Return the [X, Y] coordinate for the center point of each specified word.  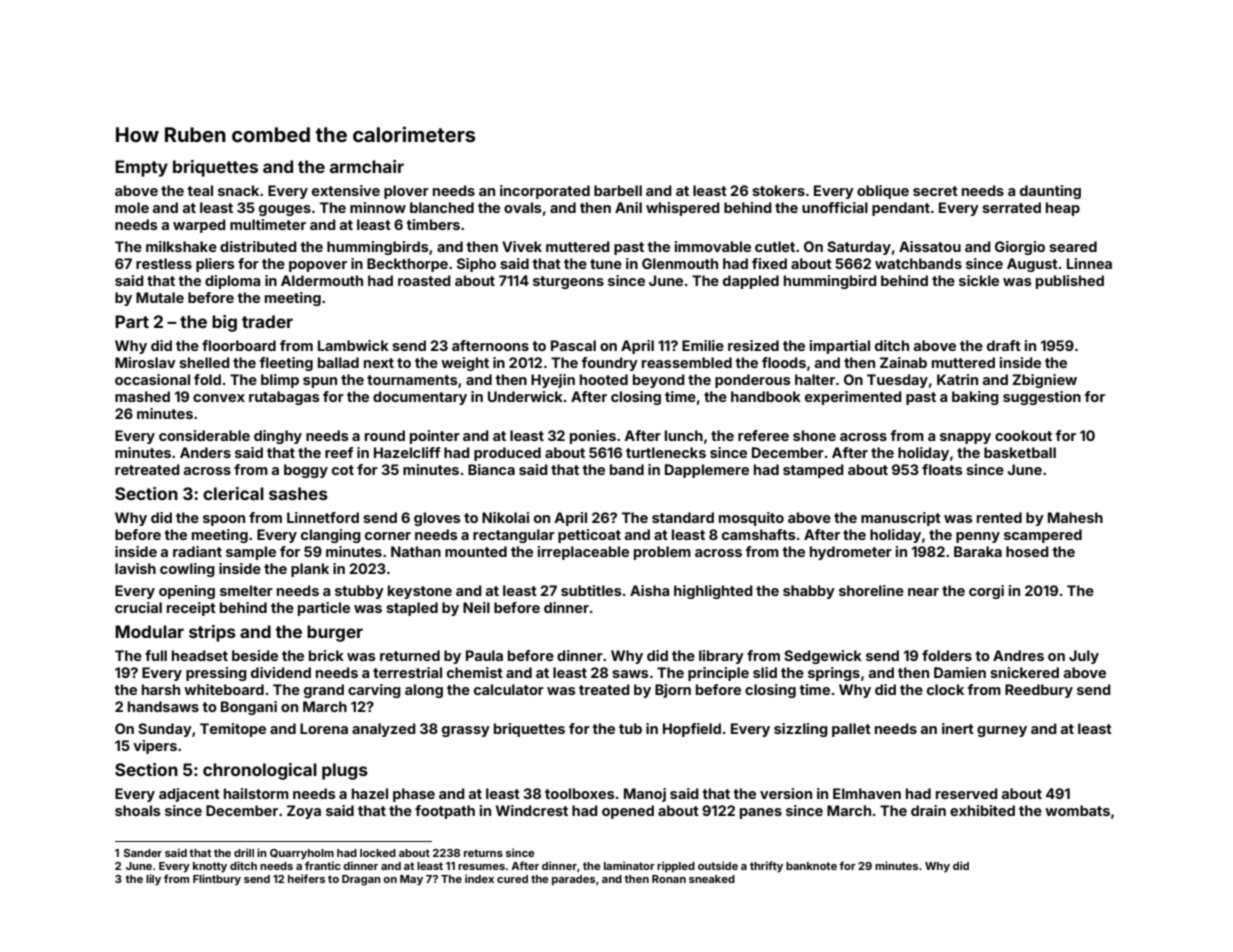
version [786, 793]
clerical [233, 493]
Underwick [525, 396]
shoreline [871, 590]
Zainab [903, 362]
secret [935, 191]
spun [320, 382]
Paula [484, 655]
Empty [141, 168]
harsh [161, 689]
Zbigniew [1044, 381]
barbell [618, 190]
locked [378, 853]
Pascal [573, 345]
